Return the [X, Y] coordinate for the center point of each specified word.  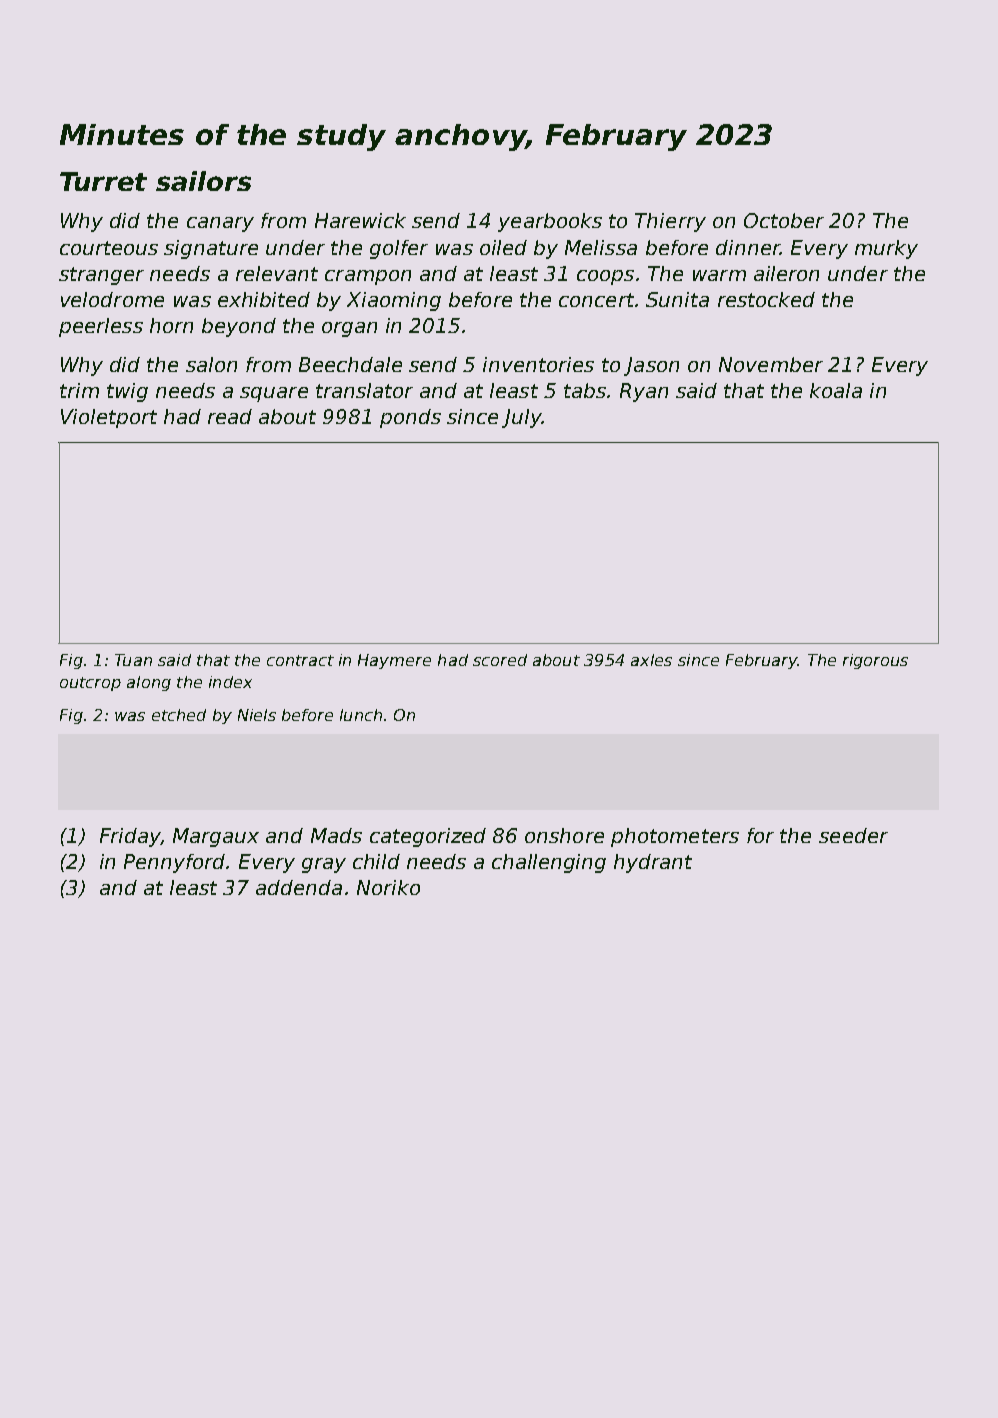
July [521, 418]
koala [836, 390]
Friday [130, 837]
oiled [503, 247]
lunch [361, 715]
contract [300, 660]
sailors [203, 181]
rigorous [875, 661]
